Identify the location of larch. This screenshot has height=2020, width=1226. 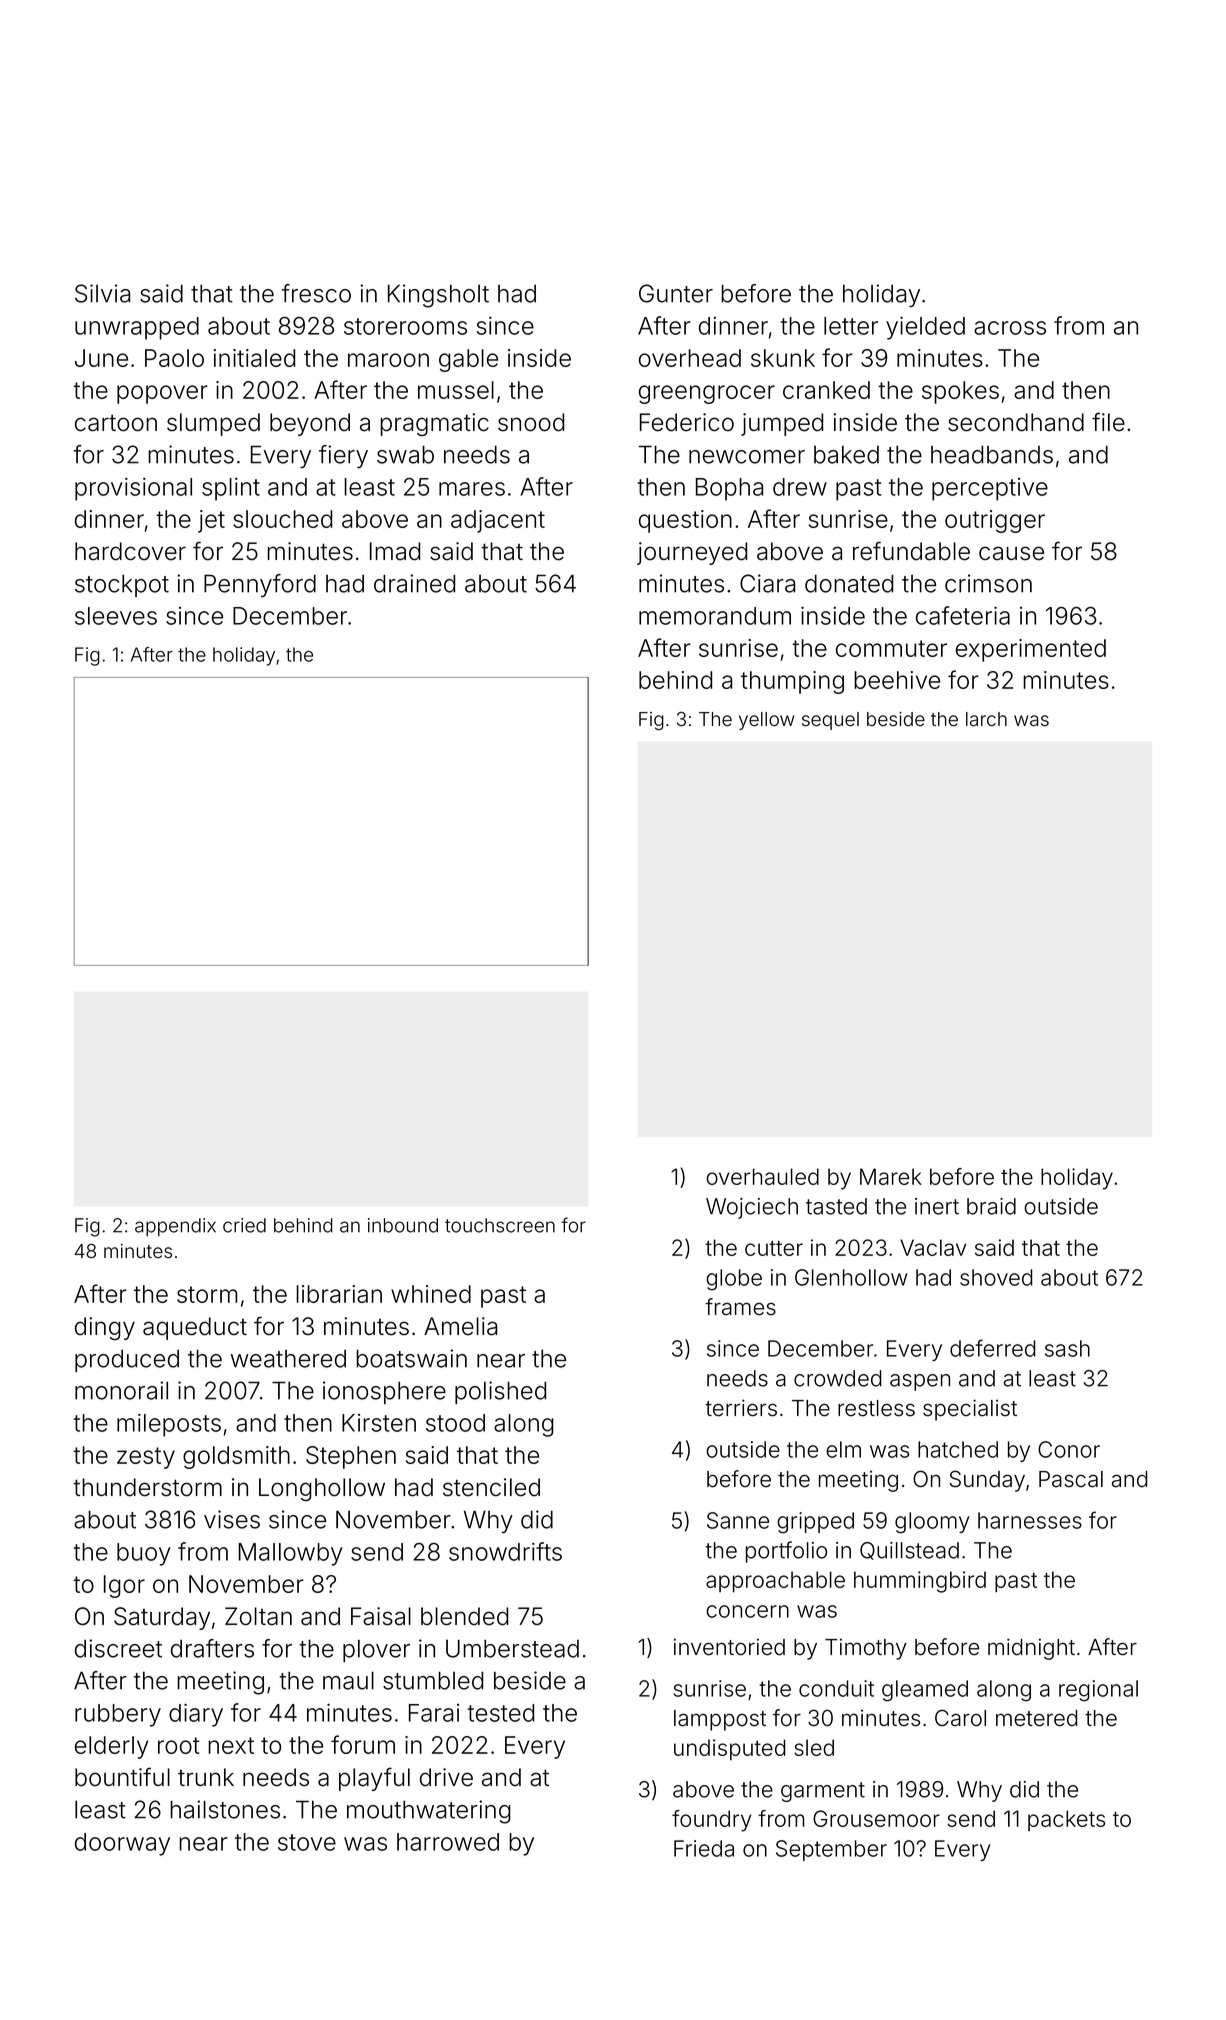
(986, 719).
